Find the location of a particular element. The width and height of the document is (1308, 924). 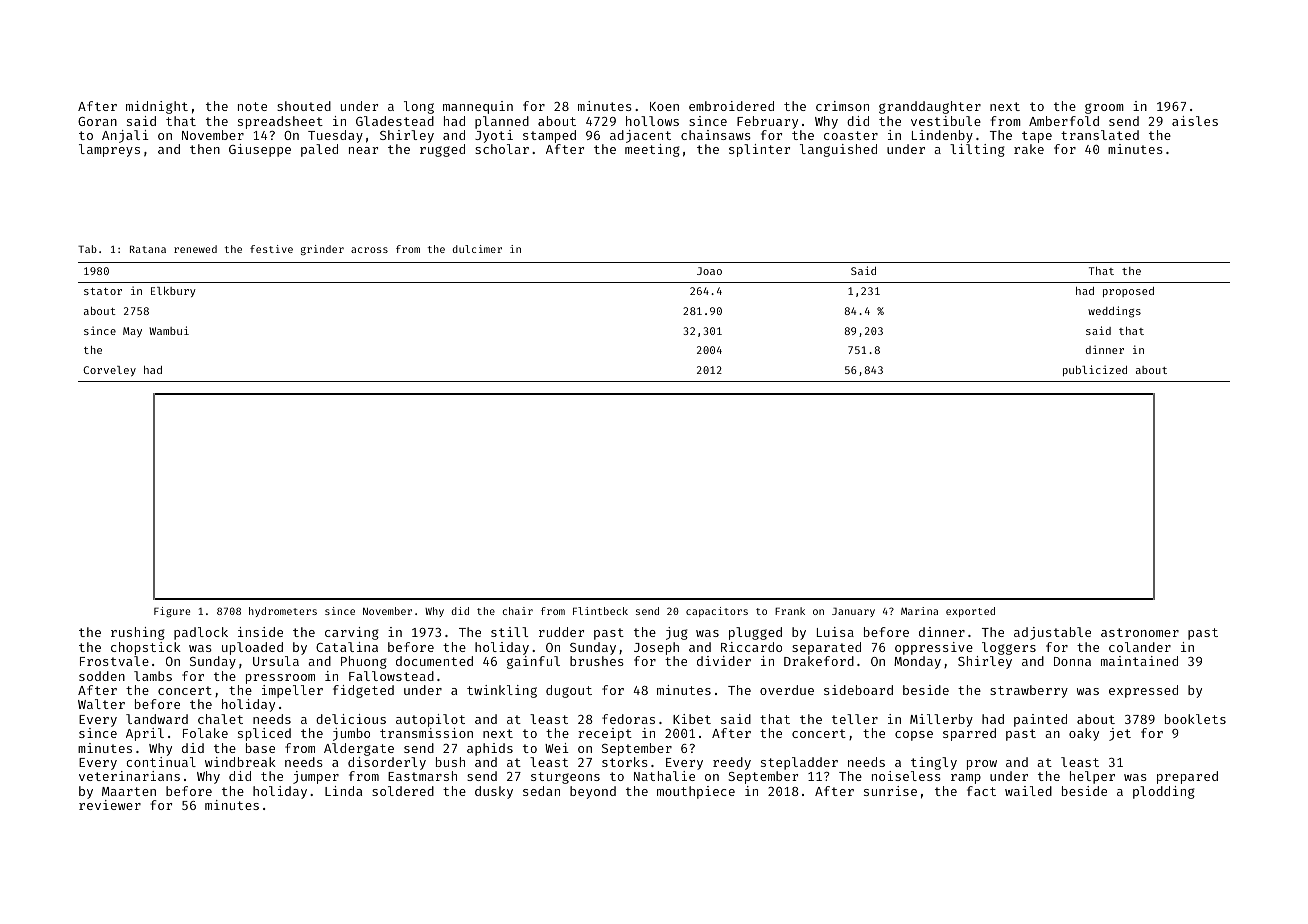

Joao is located at coordinates (709, 271).
